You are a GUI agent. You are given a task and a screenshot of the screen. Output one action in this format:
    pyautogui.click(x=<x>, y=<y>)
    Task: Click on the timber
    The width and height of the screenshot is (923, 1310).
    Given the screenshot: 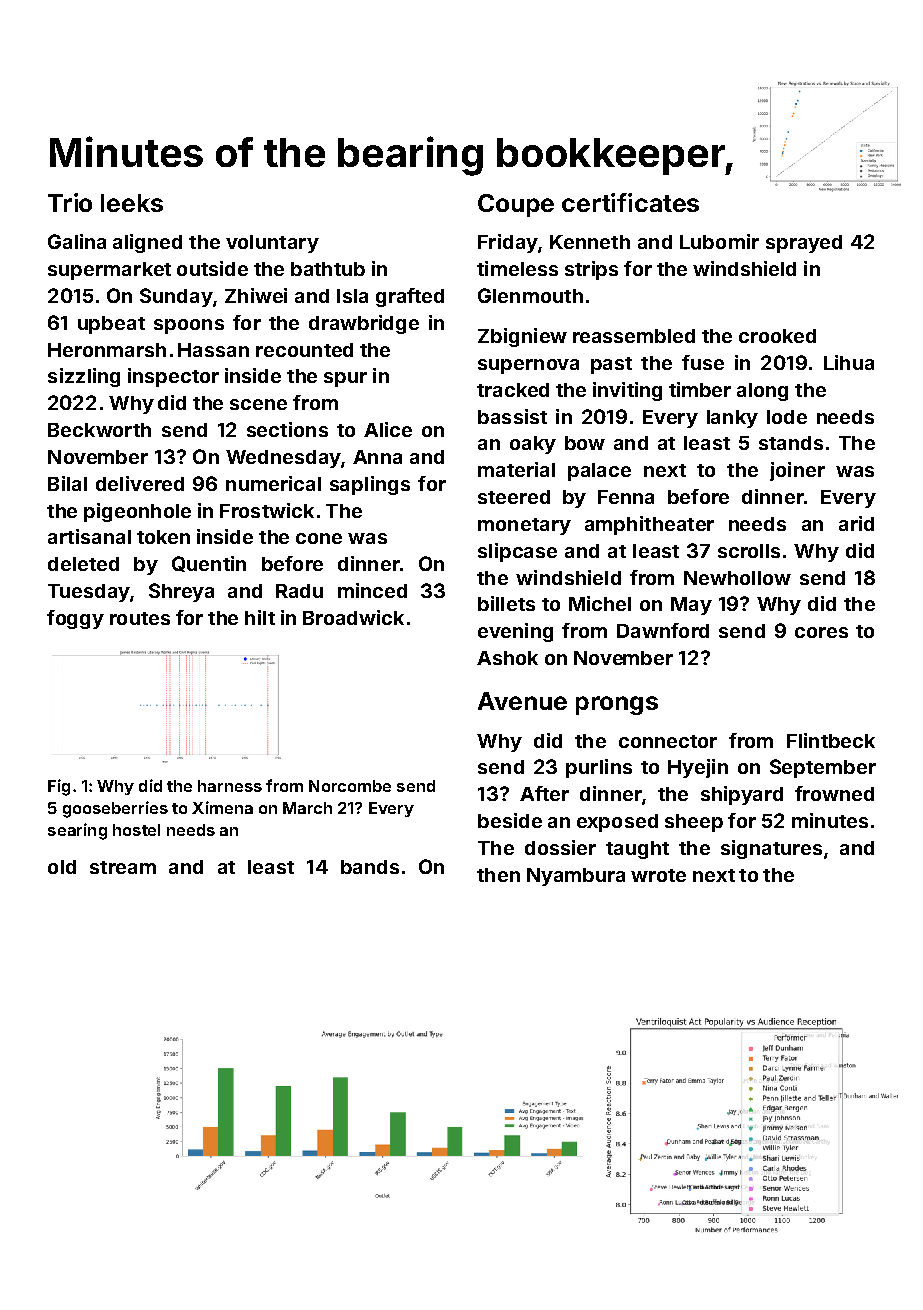 What is the action you would take?
    pyautogui.click(x=700, y=389)
